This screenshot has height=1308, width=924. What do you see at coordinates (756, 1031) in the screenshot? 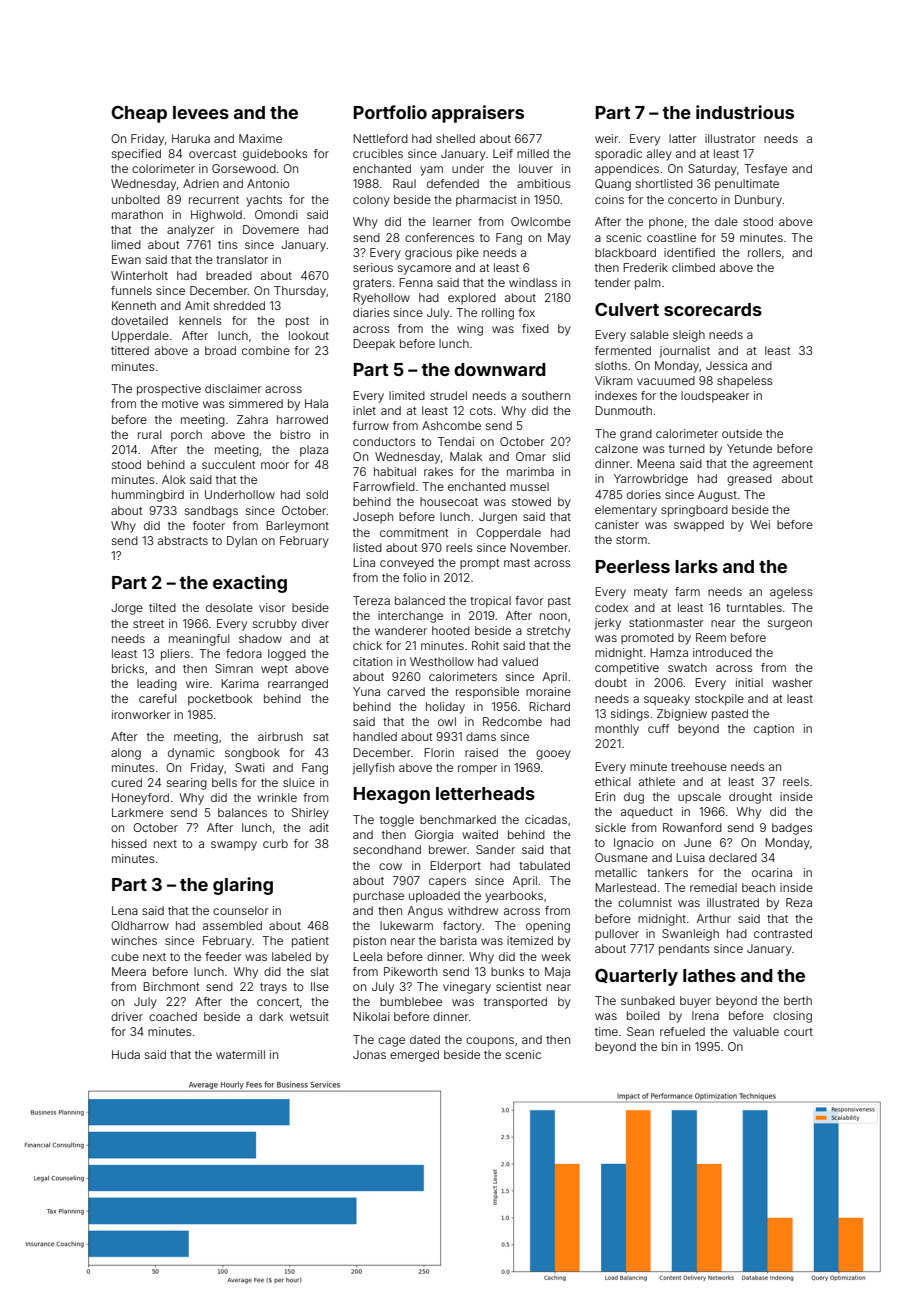
I see `valuable` at bounding box center [756, 1031].
